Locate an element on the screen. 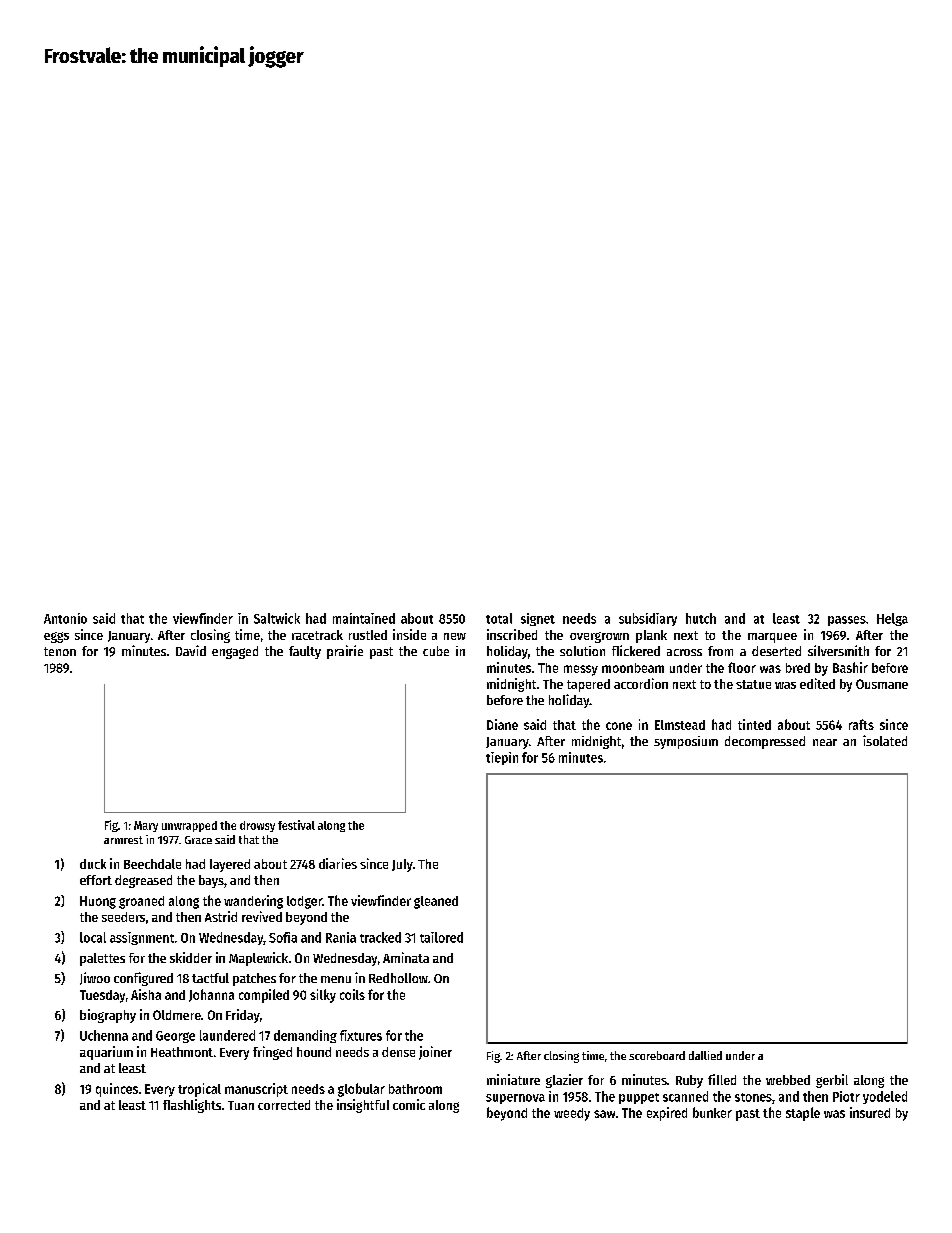 The height and width of the screenshot is (1233, 952). gerbil is located at coordinates (832, 1081).
